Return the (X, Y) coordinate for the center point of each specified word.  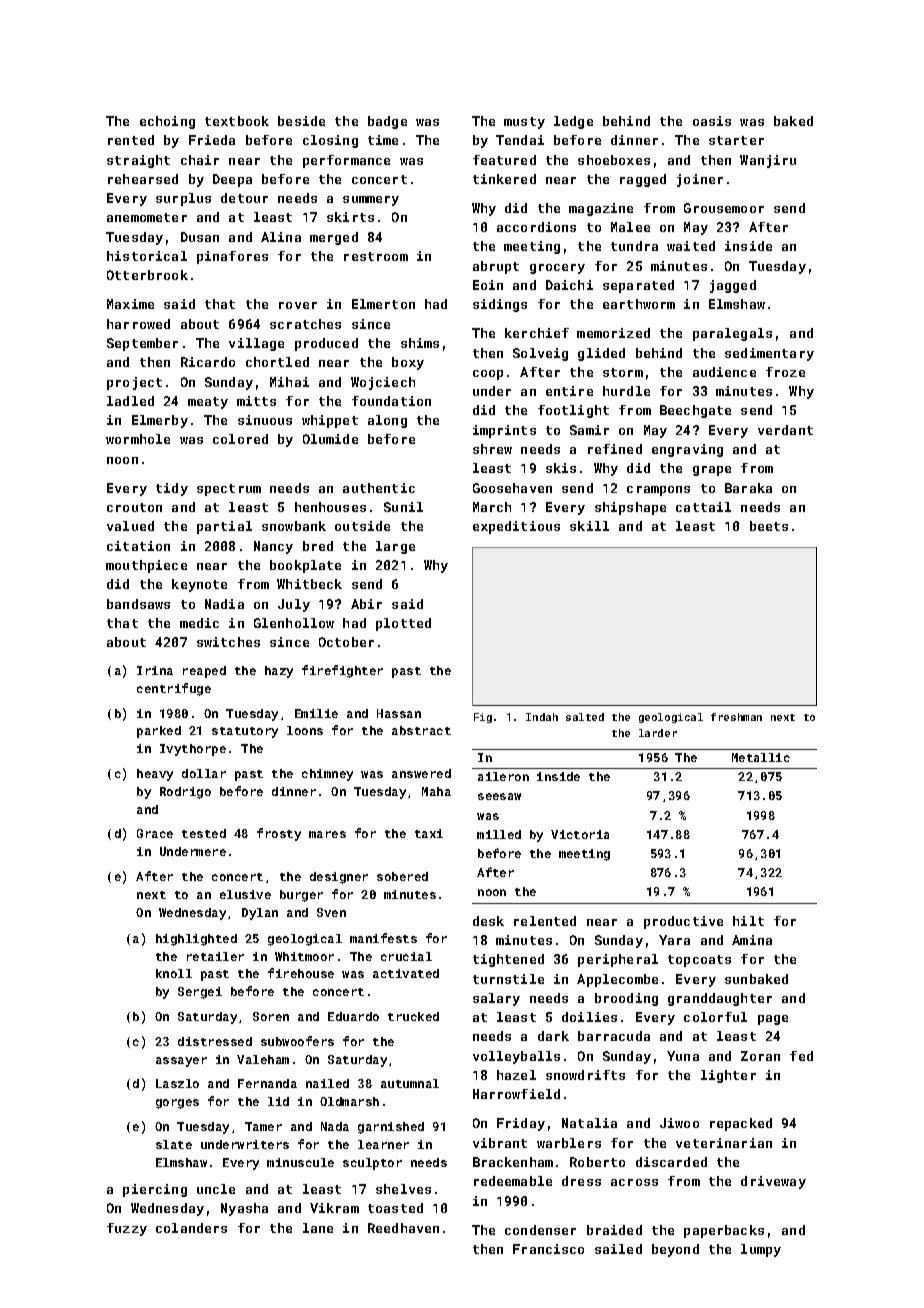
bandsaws (138, 604)
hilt (748, 921)
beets (769, 526)
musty (524, 123)
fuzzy (127, 1229)
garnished (391, 1128)
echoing (167, 122)
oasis (712, 121)
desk (488, 921)
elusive (245, 894)
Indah (542, 717)
